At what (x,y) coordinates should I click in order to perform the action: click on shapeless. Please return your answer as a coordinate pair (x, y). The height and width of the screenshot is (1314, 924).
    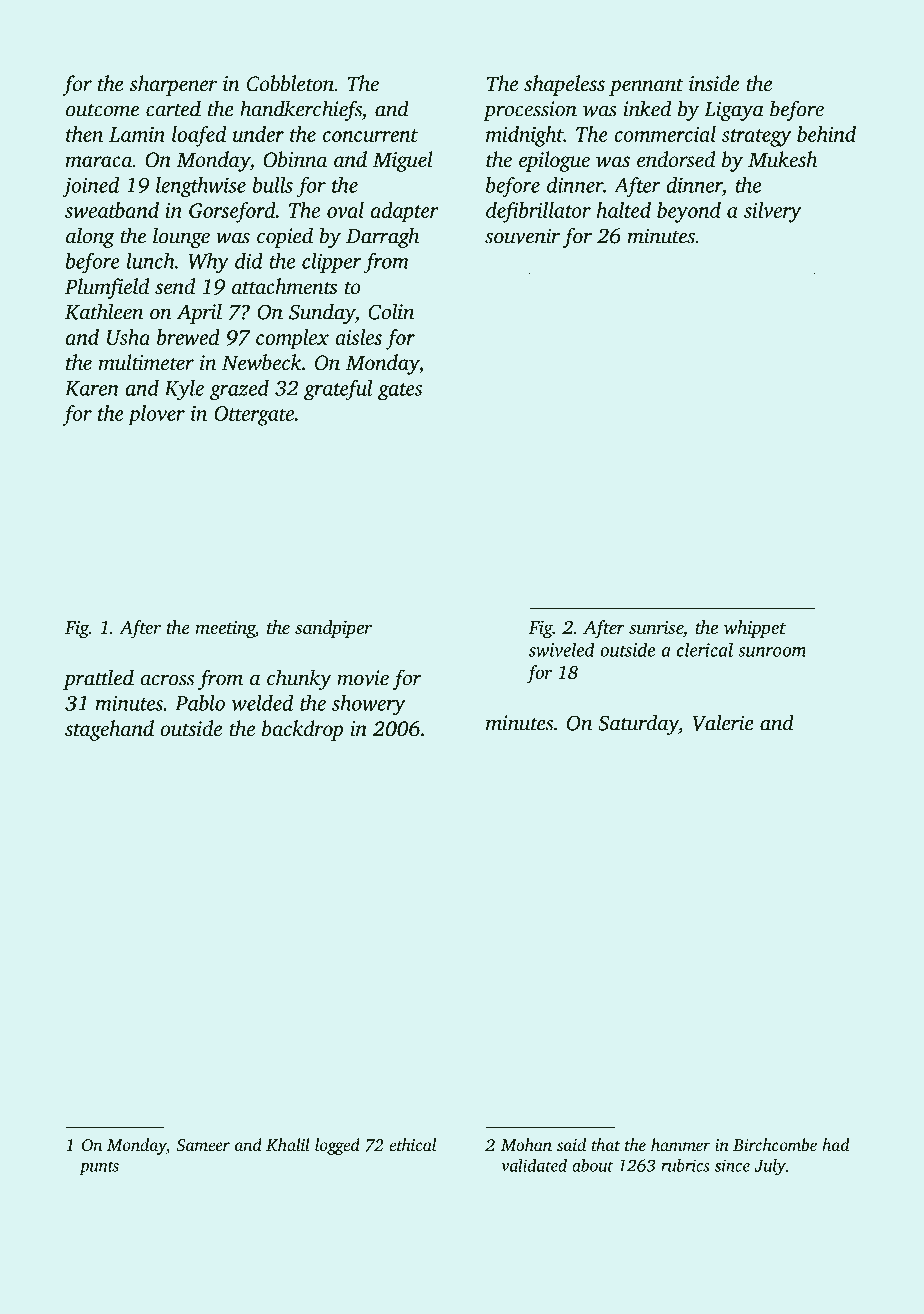
    Looking at the image, I should click on (564, 85).
